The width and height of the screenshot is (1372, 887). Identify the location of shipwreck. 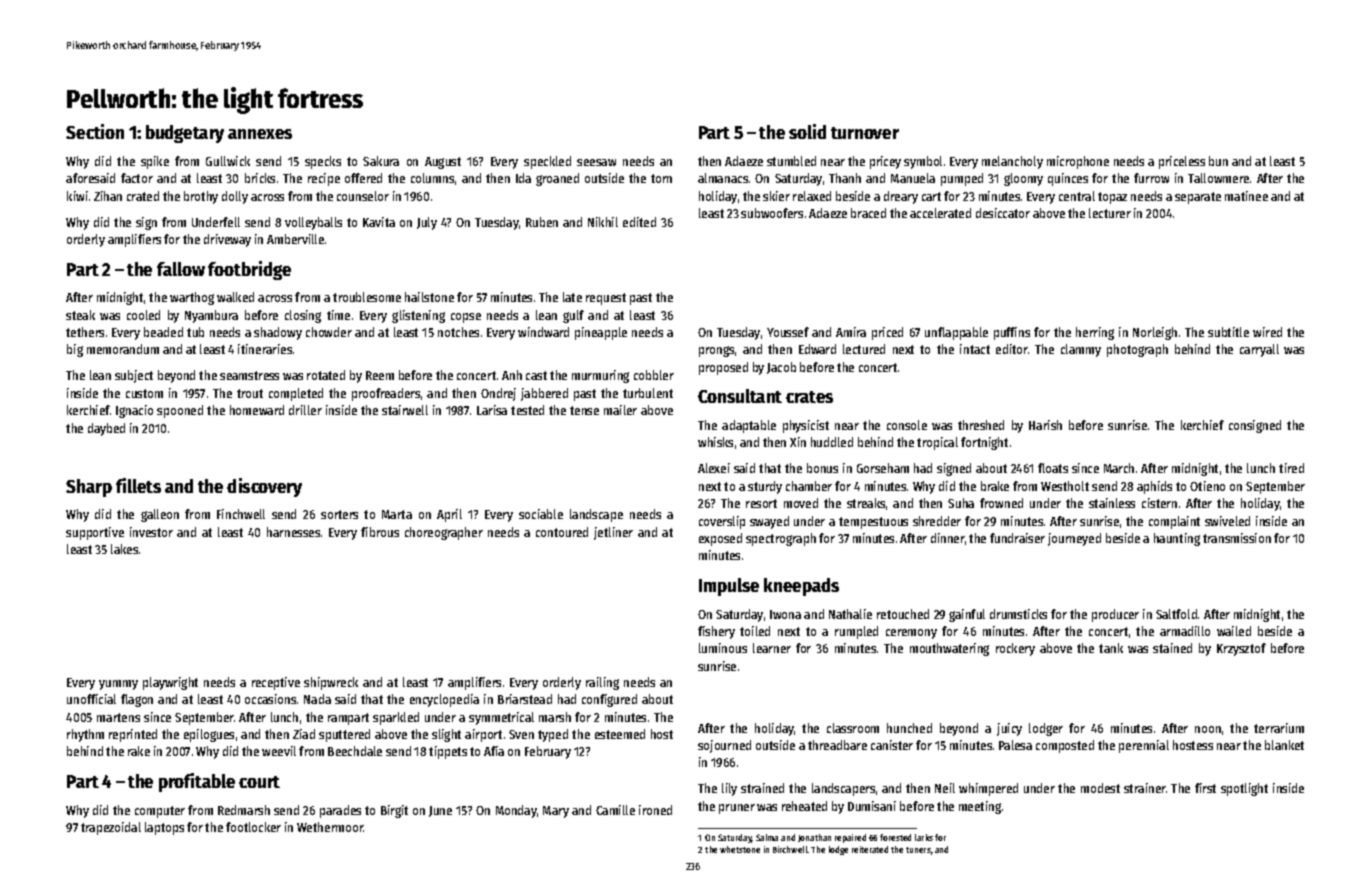
(331, 683).
